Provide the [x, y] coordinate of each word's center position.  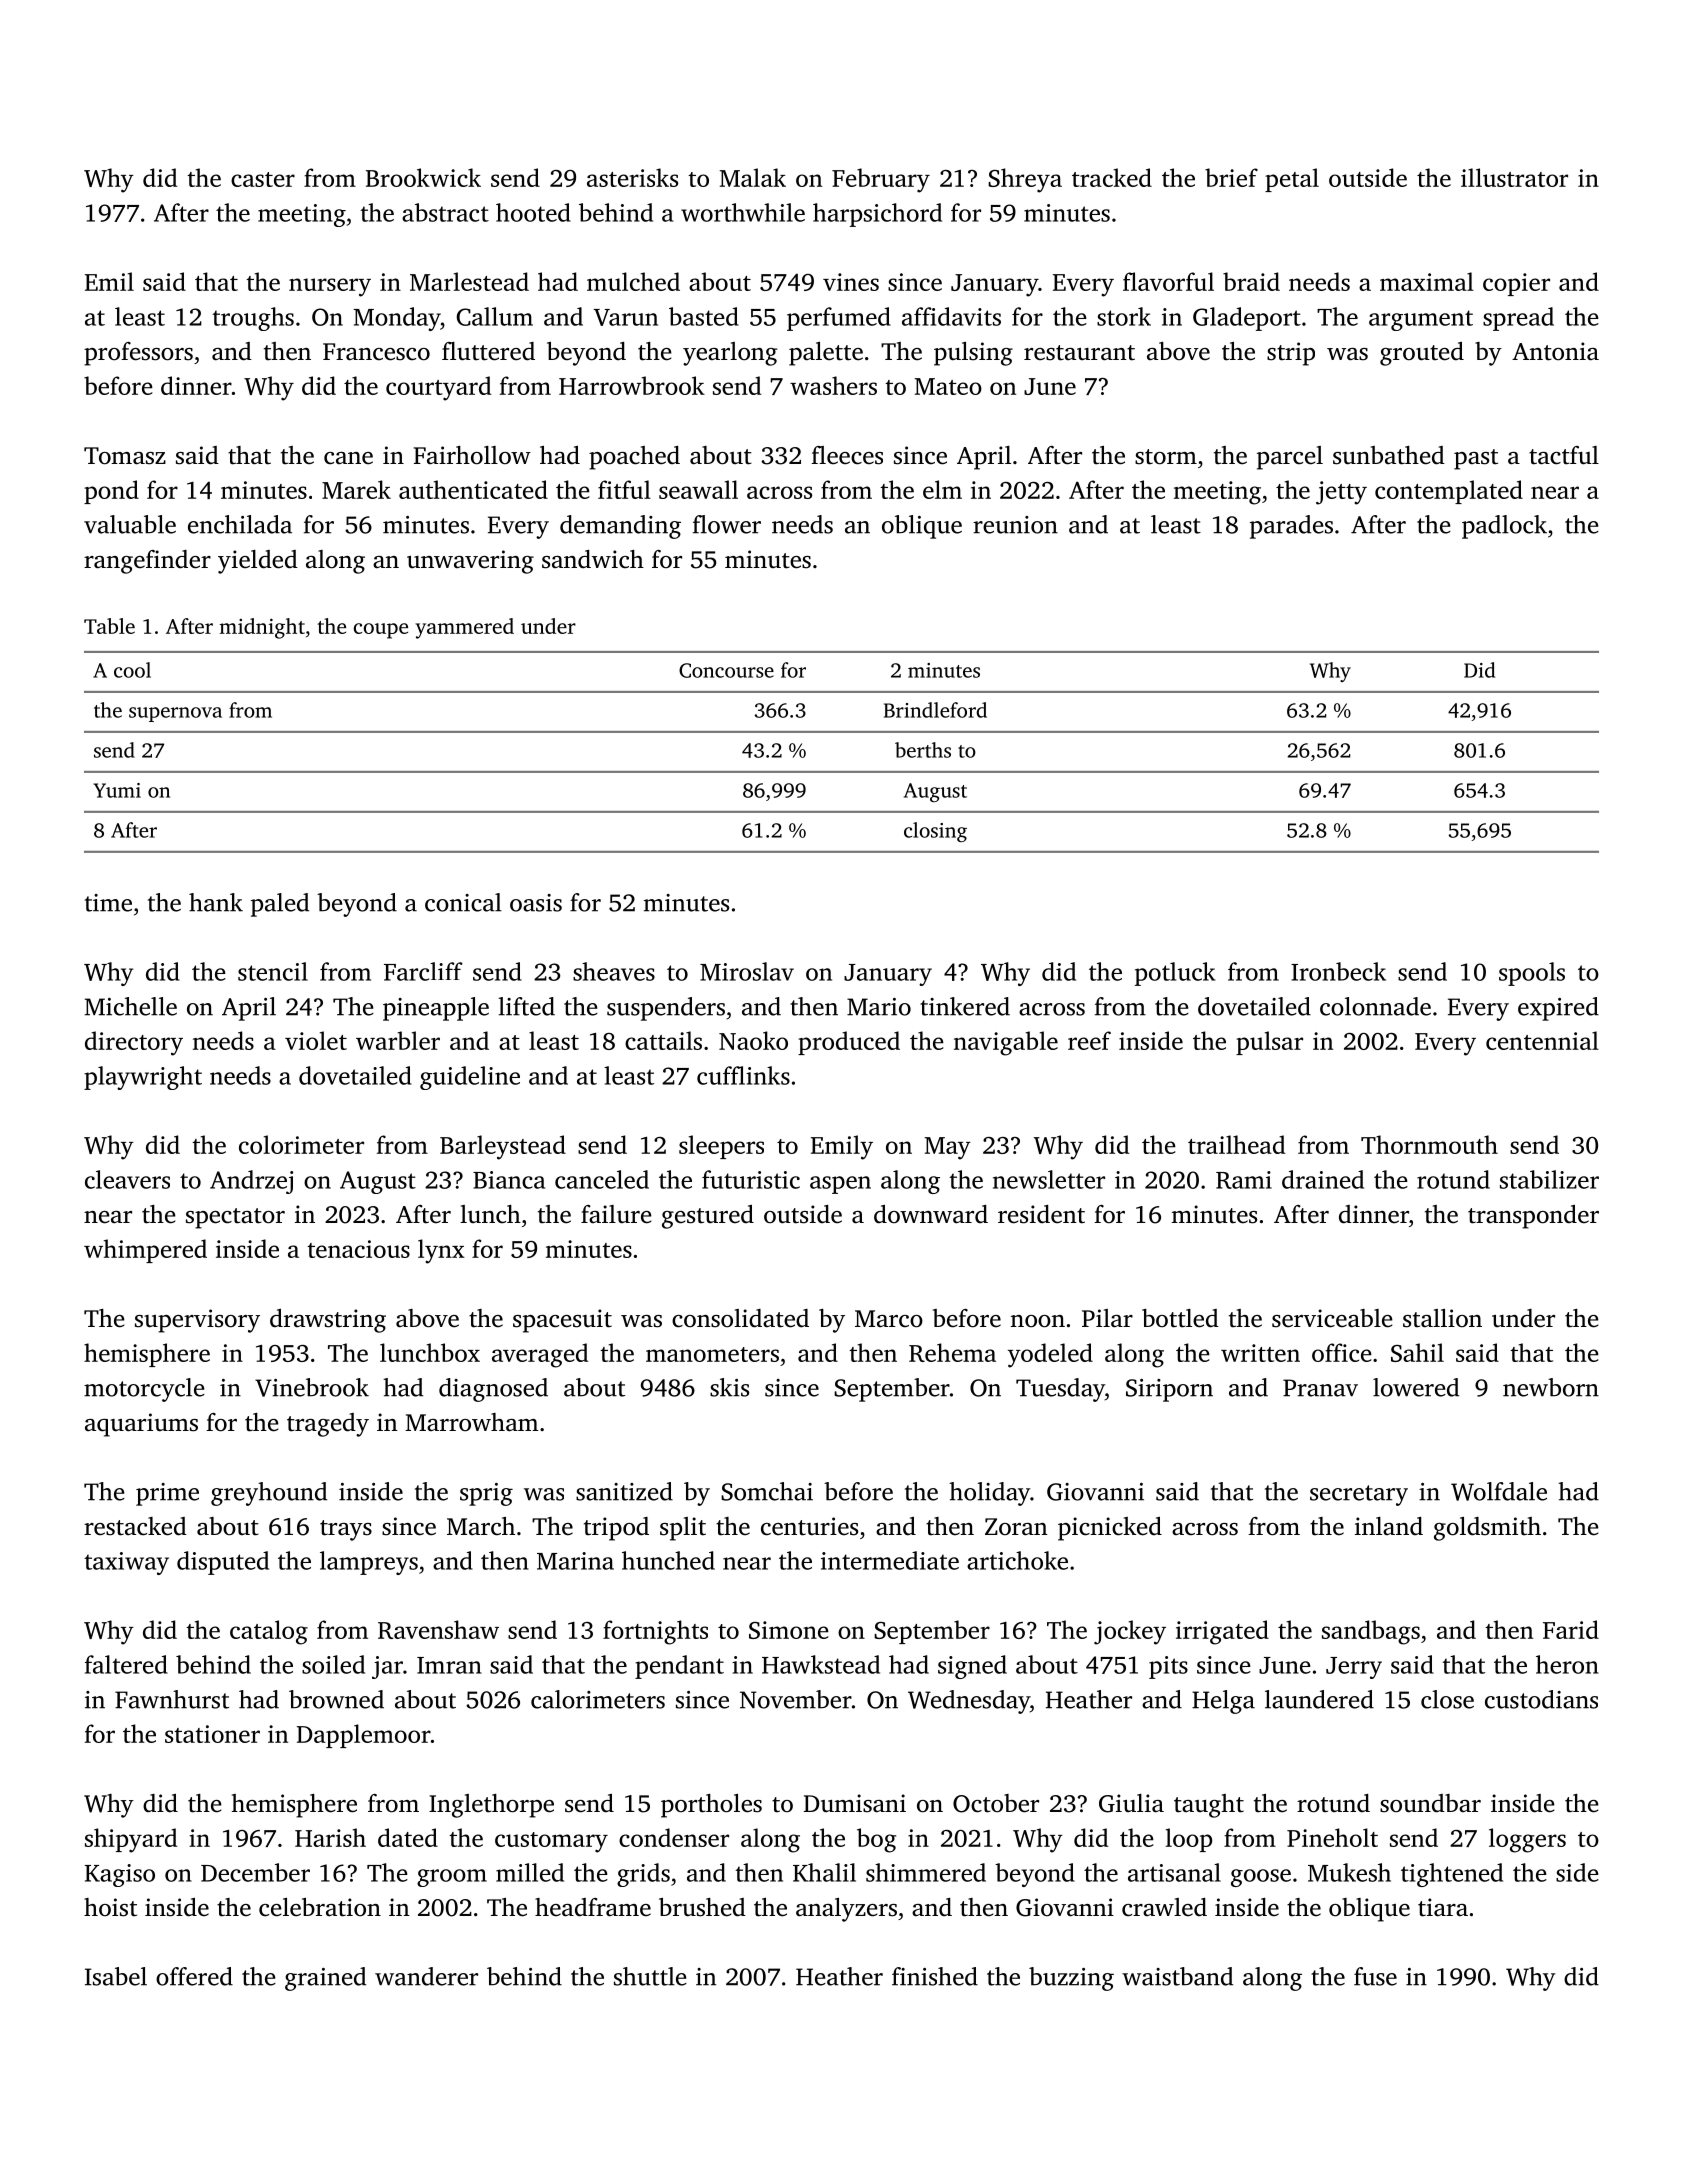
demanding [620, 527]
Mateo [948, 386]
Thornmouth [1429, 1144]
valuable [130, 524]
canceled [602, 1179]
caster [263, 179]
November [796, 1699]
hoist [110, 1907]
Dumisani [855, 1803]
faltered [126, 1664]
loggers [1527, 1840]
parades [1291, 527]
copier [1516, 284]
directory [134, 1043]
